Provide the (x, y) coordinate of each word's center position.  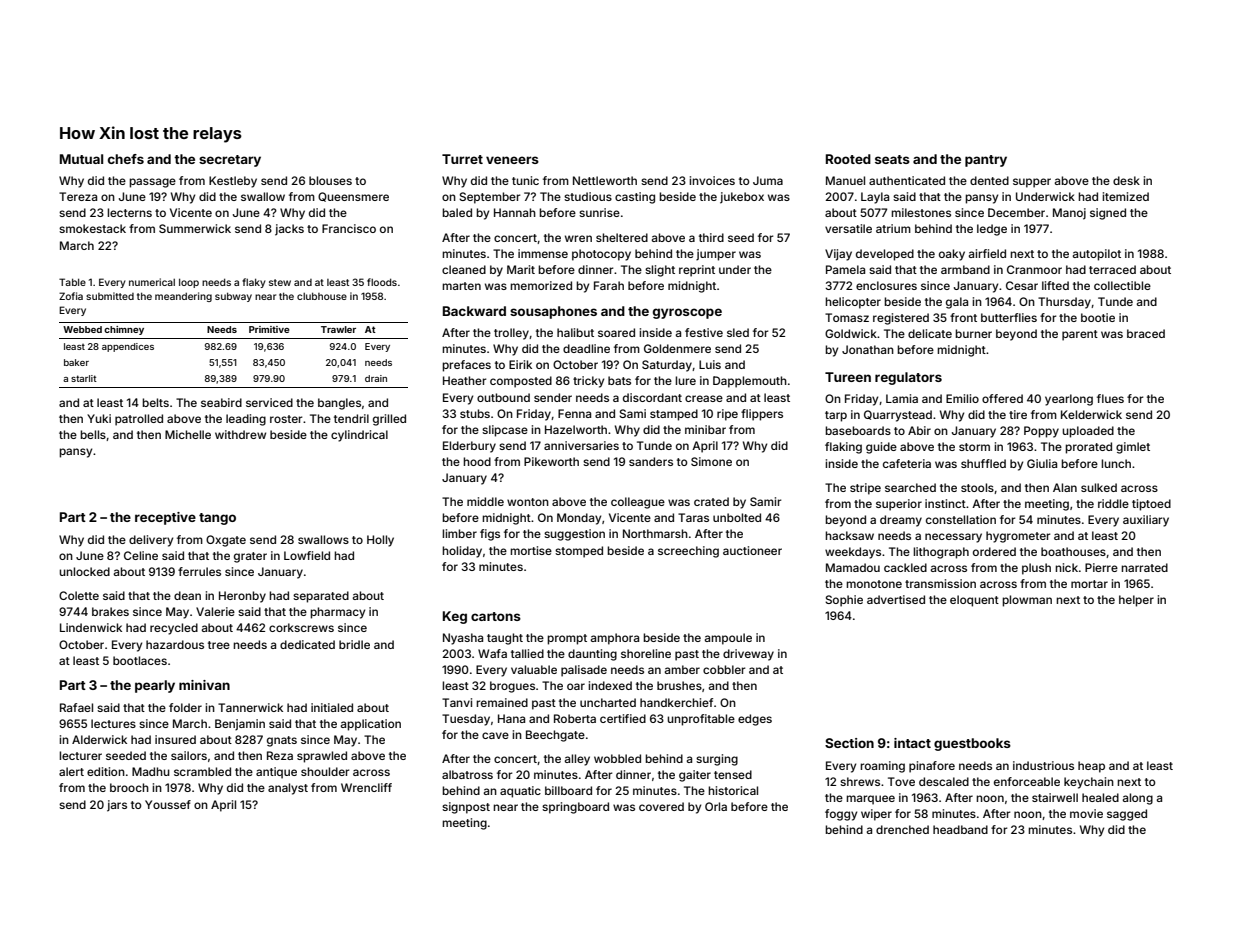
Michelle (188, 434)
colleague (638, 503)
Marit (521, 269)
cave (495, 735)
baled (457, 212)
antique (276, 773)
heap (1091, 767)
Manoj (1069, 214)
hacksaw (849, 535)
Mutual (81, 159)
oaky (952, 255)
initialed (332, 707)
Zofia (71, 296)
